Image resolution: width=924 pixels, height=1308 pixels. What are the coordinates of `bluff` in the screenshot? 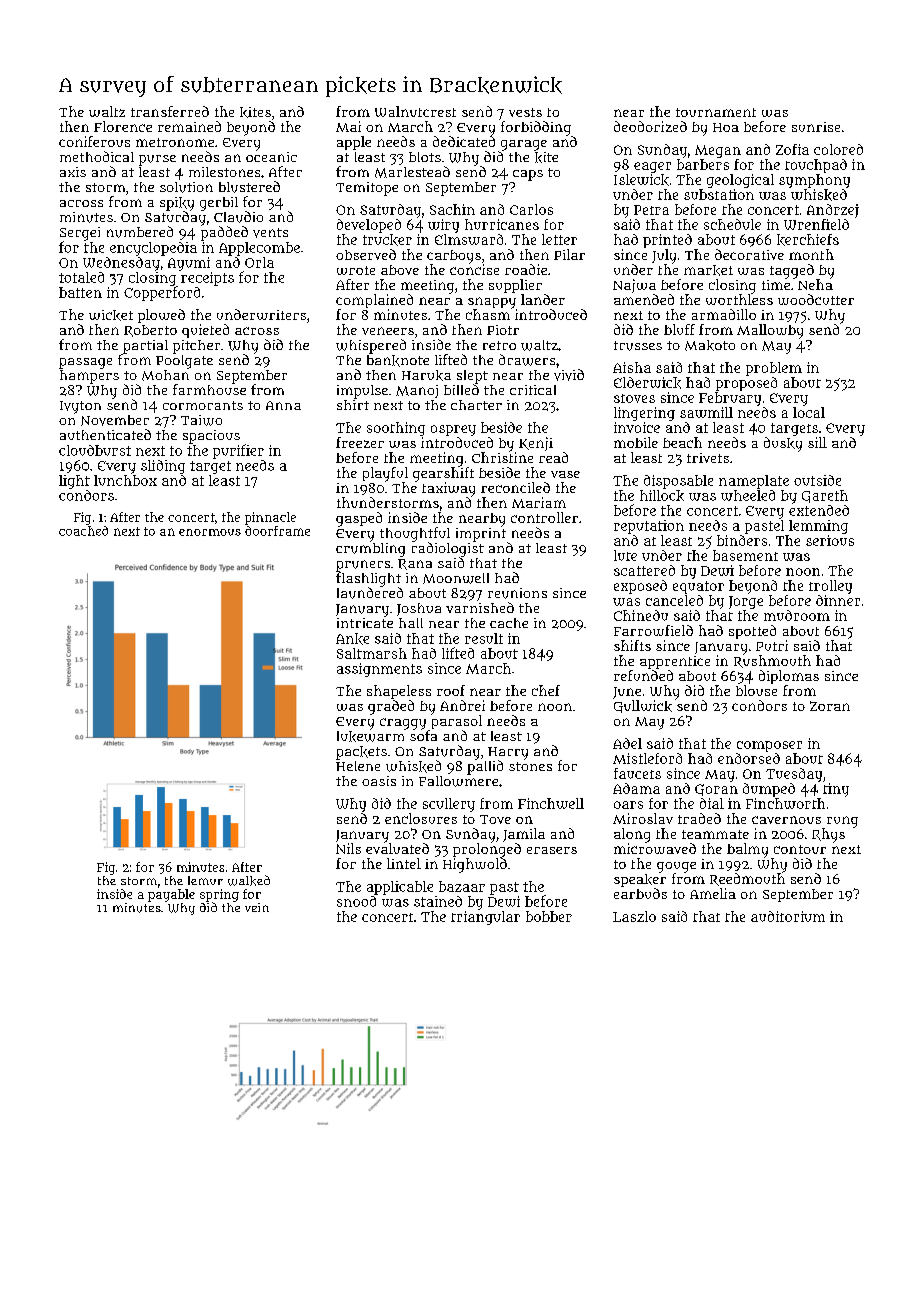 It's located at (679, 329).
